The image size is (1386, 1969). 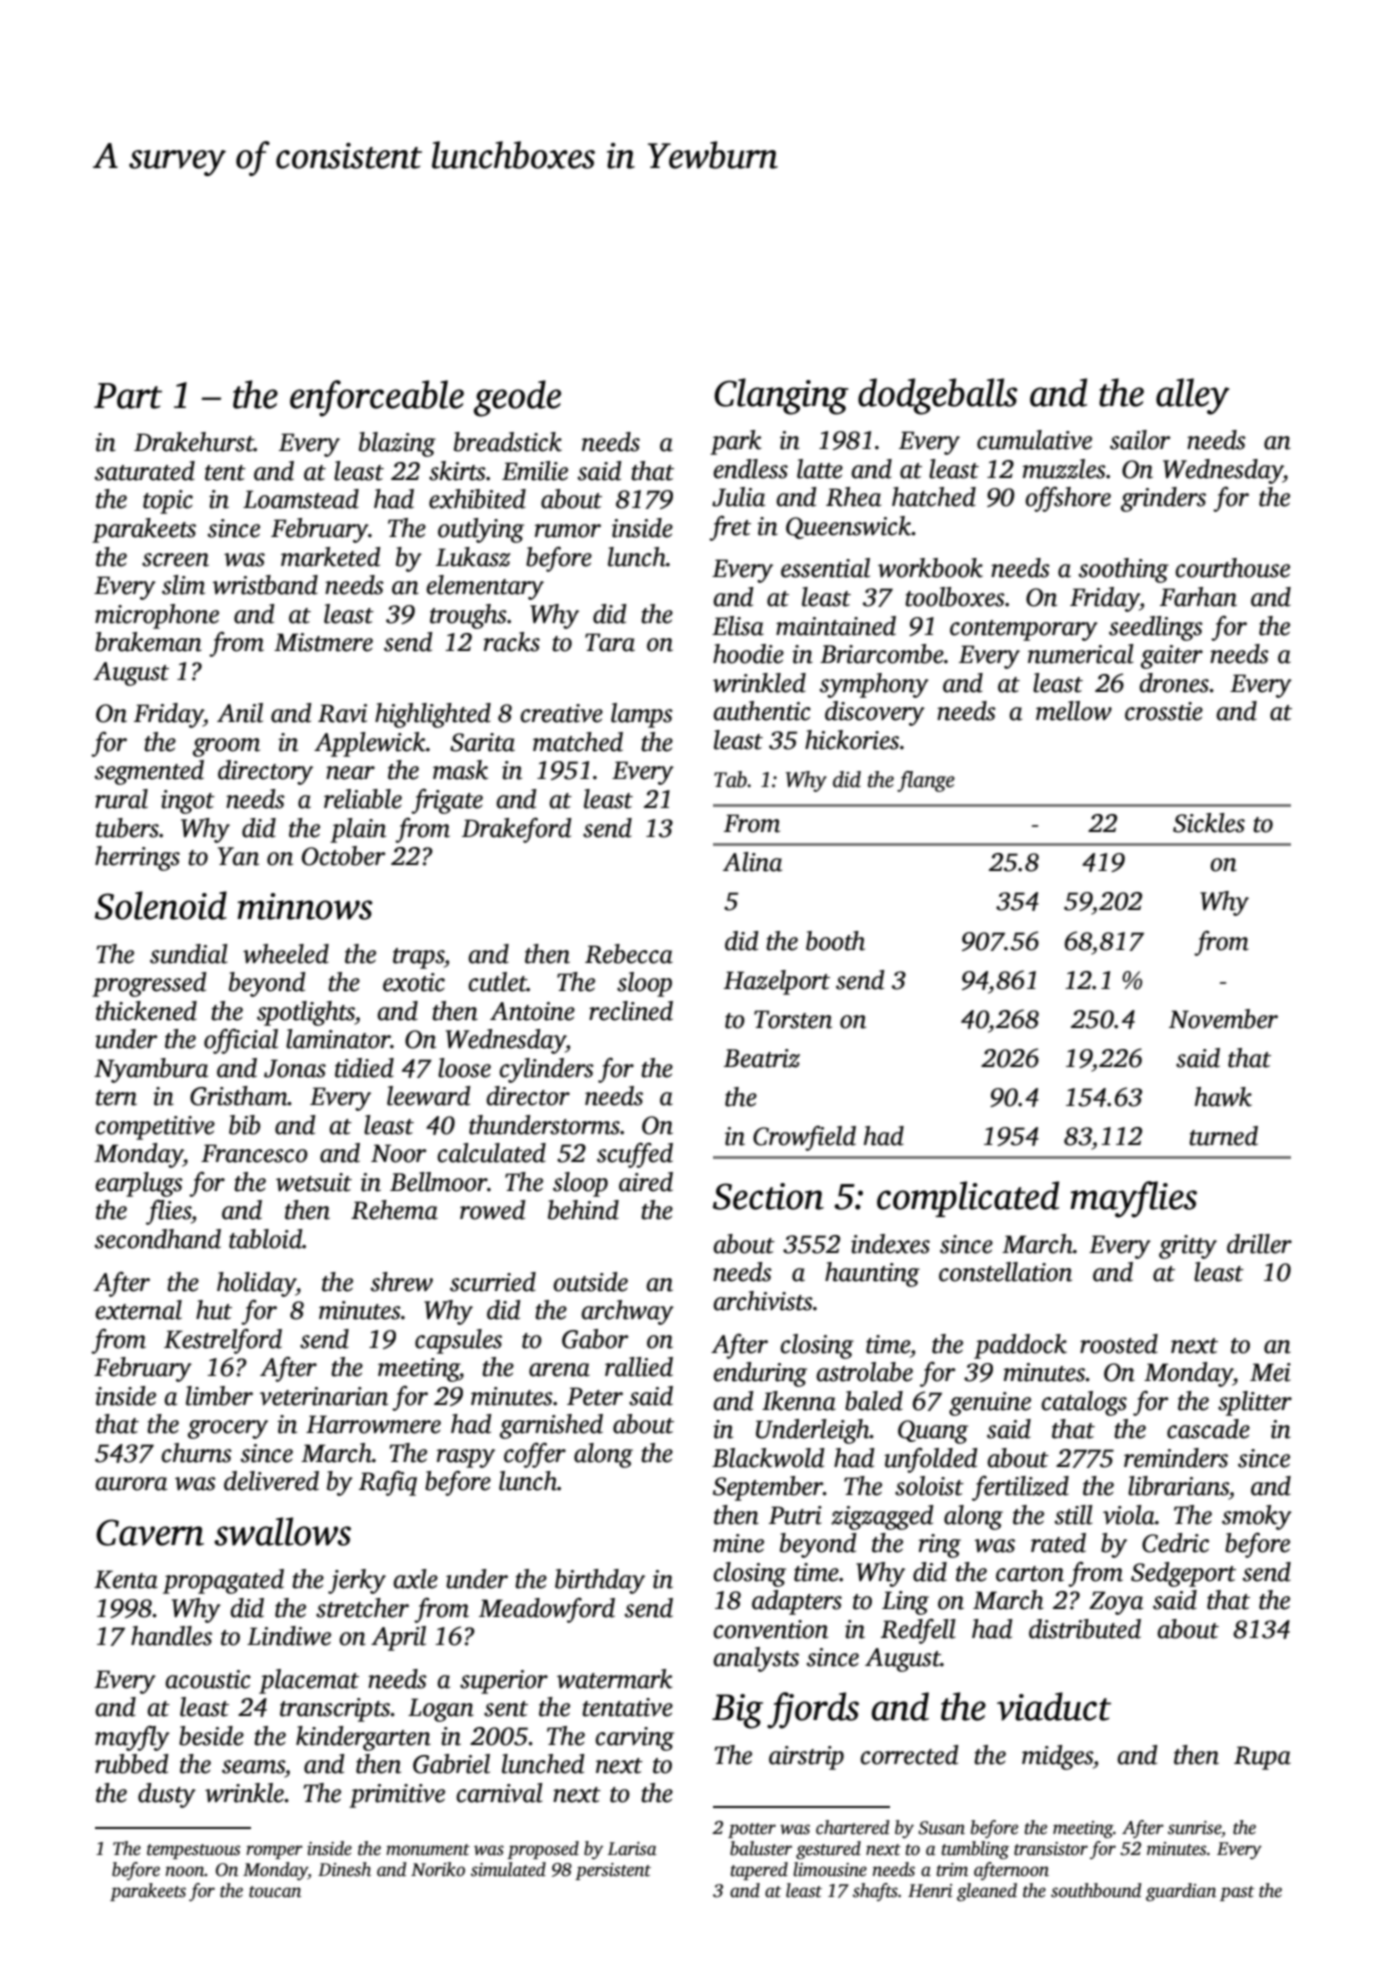 I want to click on marketed, so click(x=331, y=557).
